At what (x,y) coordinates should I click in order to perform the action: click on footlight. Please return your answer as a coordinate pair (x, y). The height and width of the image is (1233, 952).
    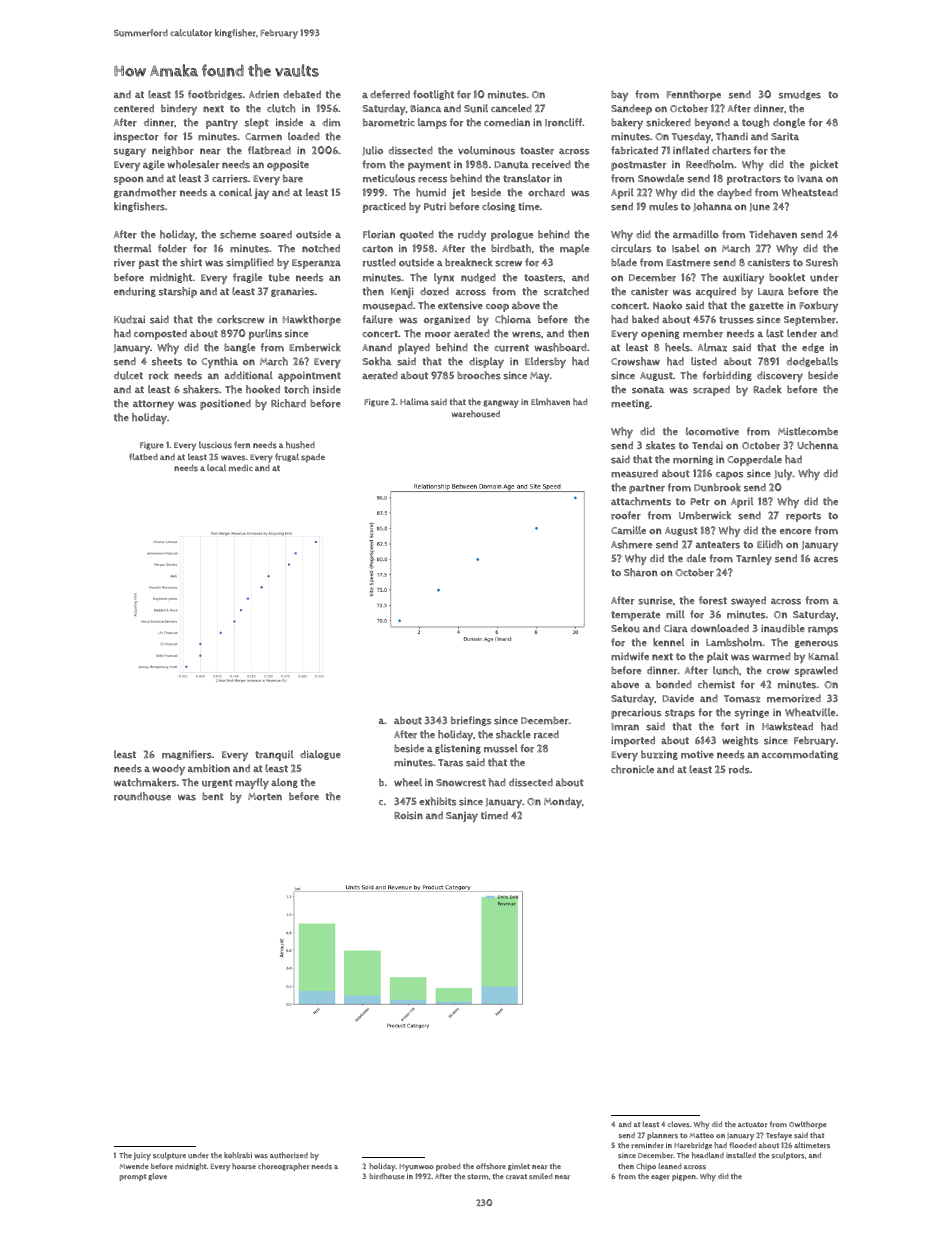
    Looking at the image, I should click on (433, 95).
